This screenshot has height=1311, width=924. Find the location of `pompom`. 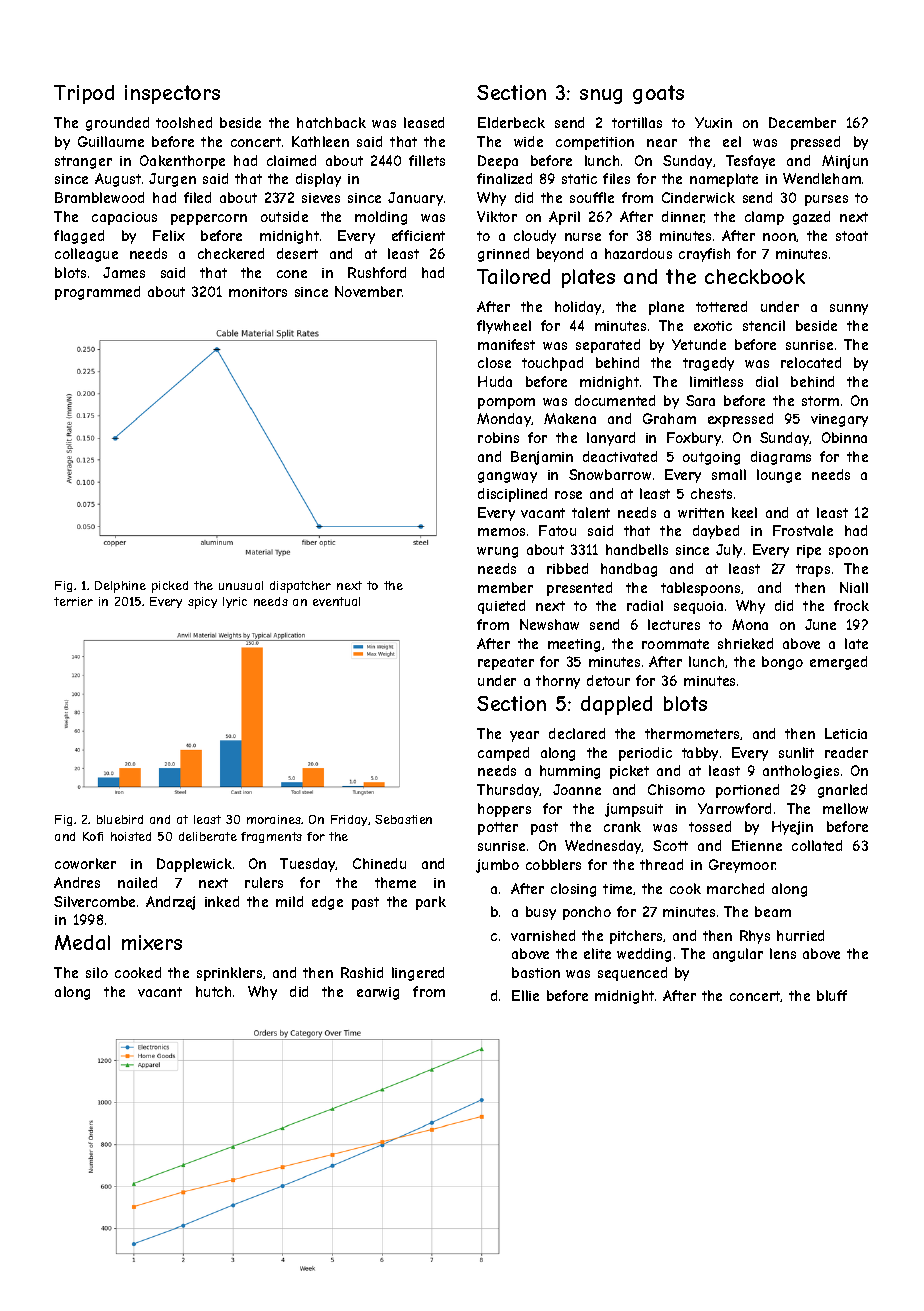

pompom is located at coordinates (506, 403).
